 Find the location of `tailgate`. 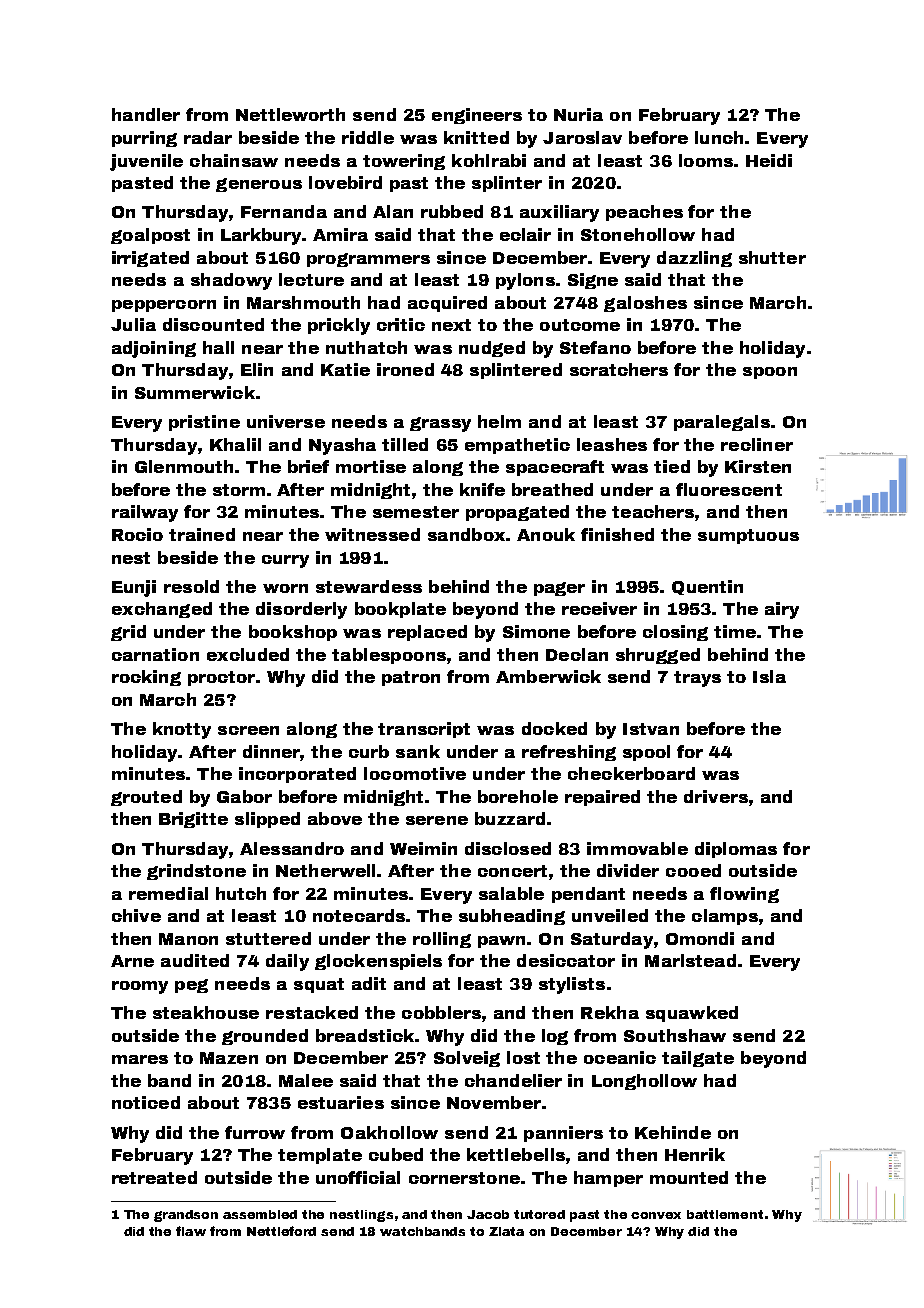

tailgate is located at coordinates (698, 1059).
